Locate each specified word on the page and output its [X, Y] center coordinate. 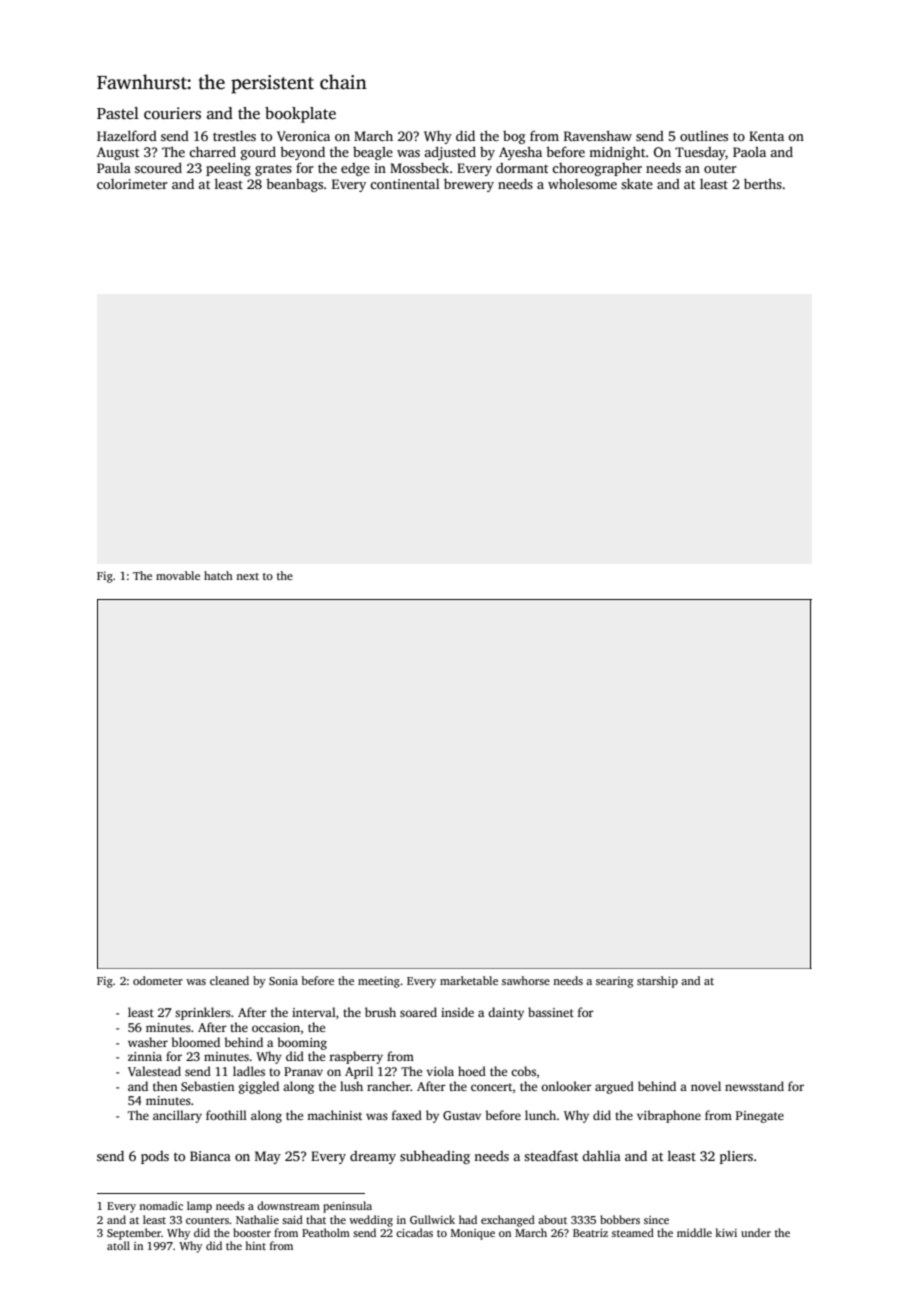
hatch [218, 575]
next [247, 576]
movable [178, 575]
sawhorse [526, 980]
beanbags [294, 185]
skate [637, 183]
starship [657, 982]
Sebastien [207, 1086]
